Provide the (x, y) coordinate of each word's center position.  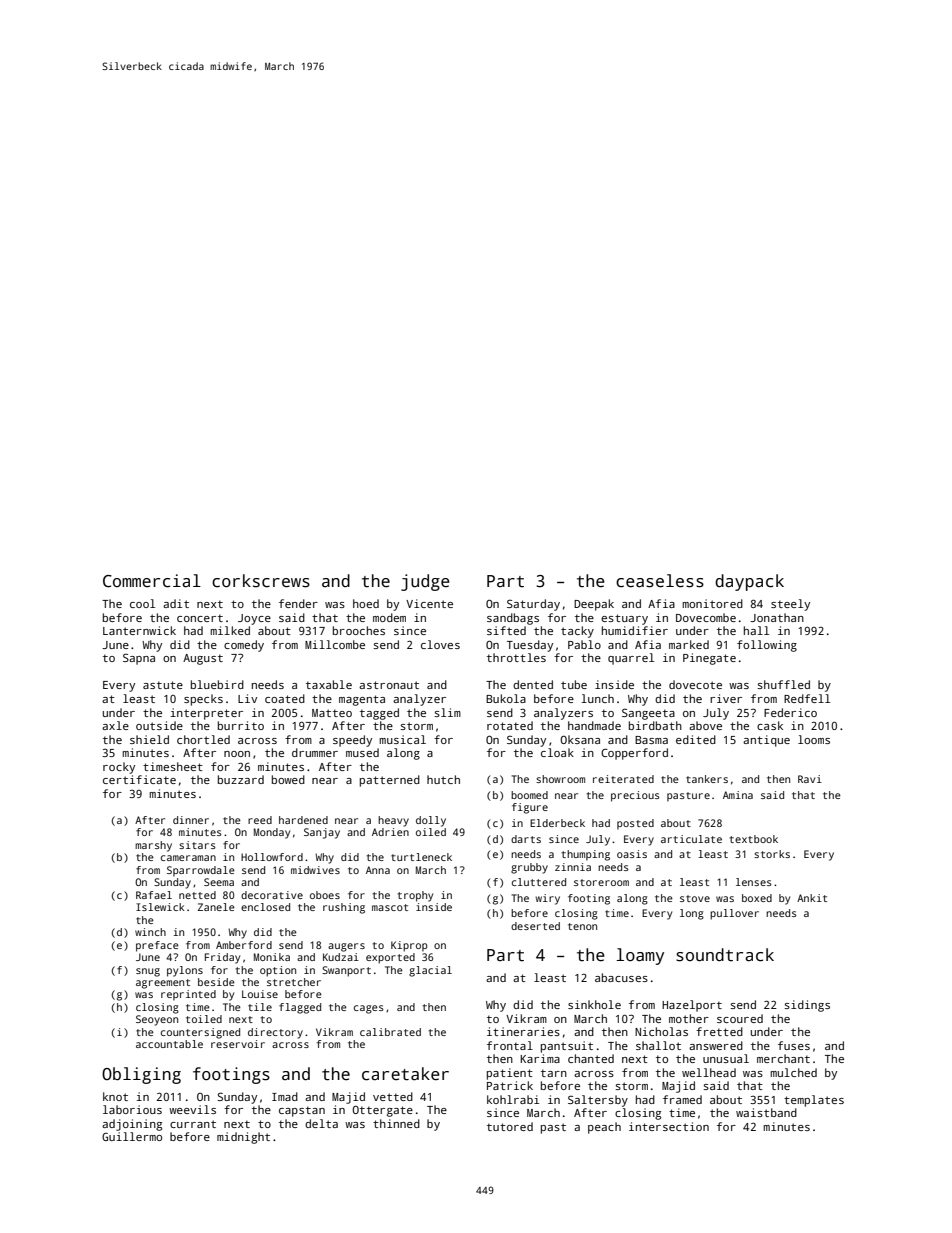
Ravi (810, 779)
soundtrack (725, 955)
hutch (443, 779)
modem (389, 617)
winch (150, 932)
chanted (591, 1058)
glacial (430, 971)
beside (216, 982)
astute (163, 685)
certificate (139, 779)
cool (142, 603)
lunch (597, 698)
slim (447, 712)
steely (790, 605)
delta (321, 1123)
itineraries (523, 1031)
